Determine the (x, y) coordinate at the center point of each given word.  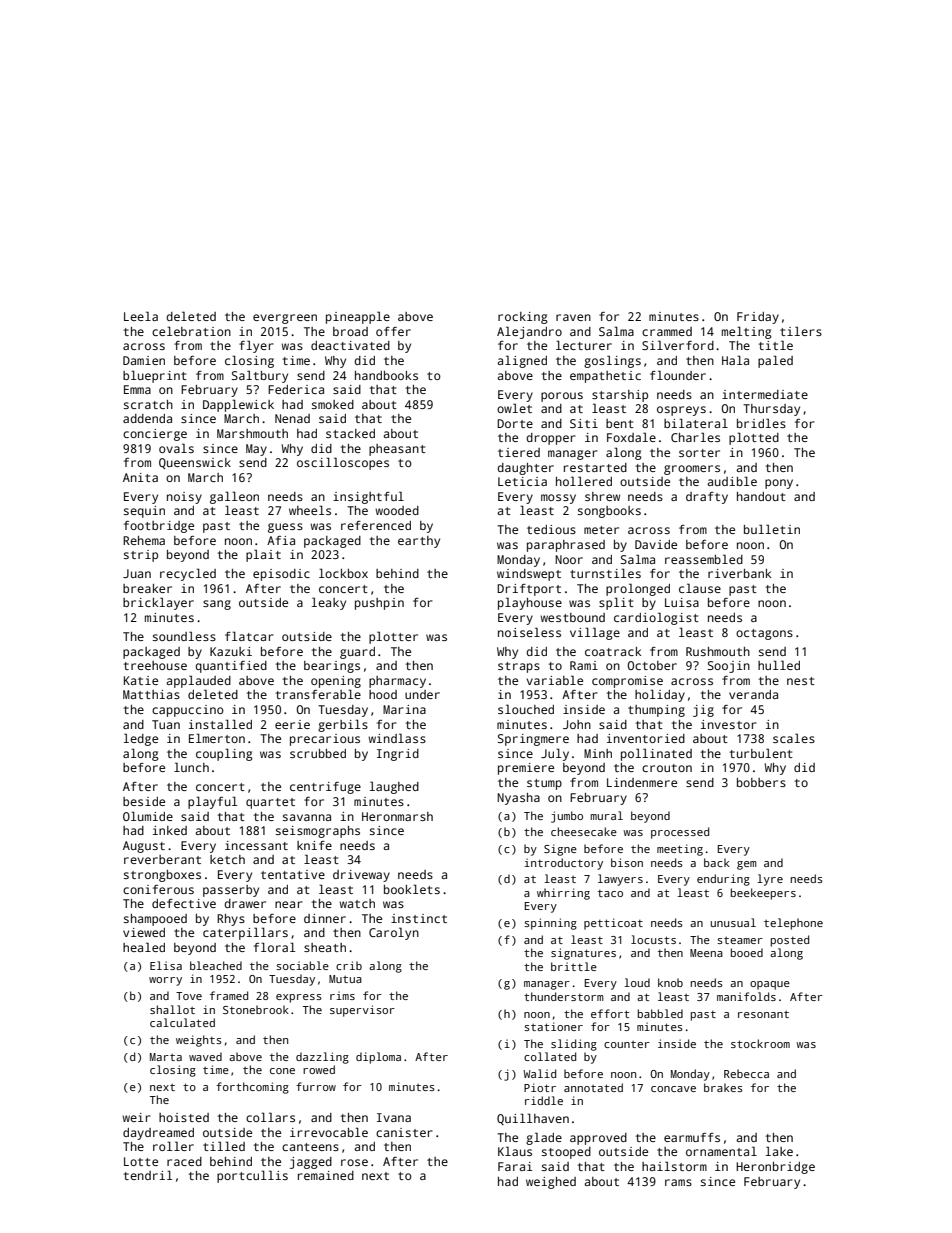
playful (212, 802)
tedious (551, 529)
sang (217, 605)
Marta (166, 1057)
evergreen (285, 319)
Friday (758, 318)
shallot (172, 1009)
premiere (526, 769)
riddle (544, 1100)
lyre (770, 880)
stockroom (760, 1043)
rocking (523, 318)
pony (779, 484)
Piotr (540, 1087)
